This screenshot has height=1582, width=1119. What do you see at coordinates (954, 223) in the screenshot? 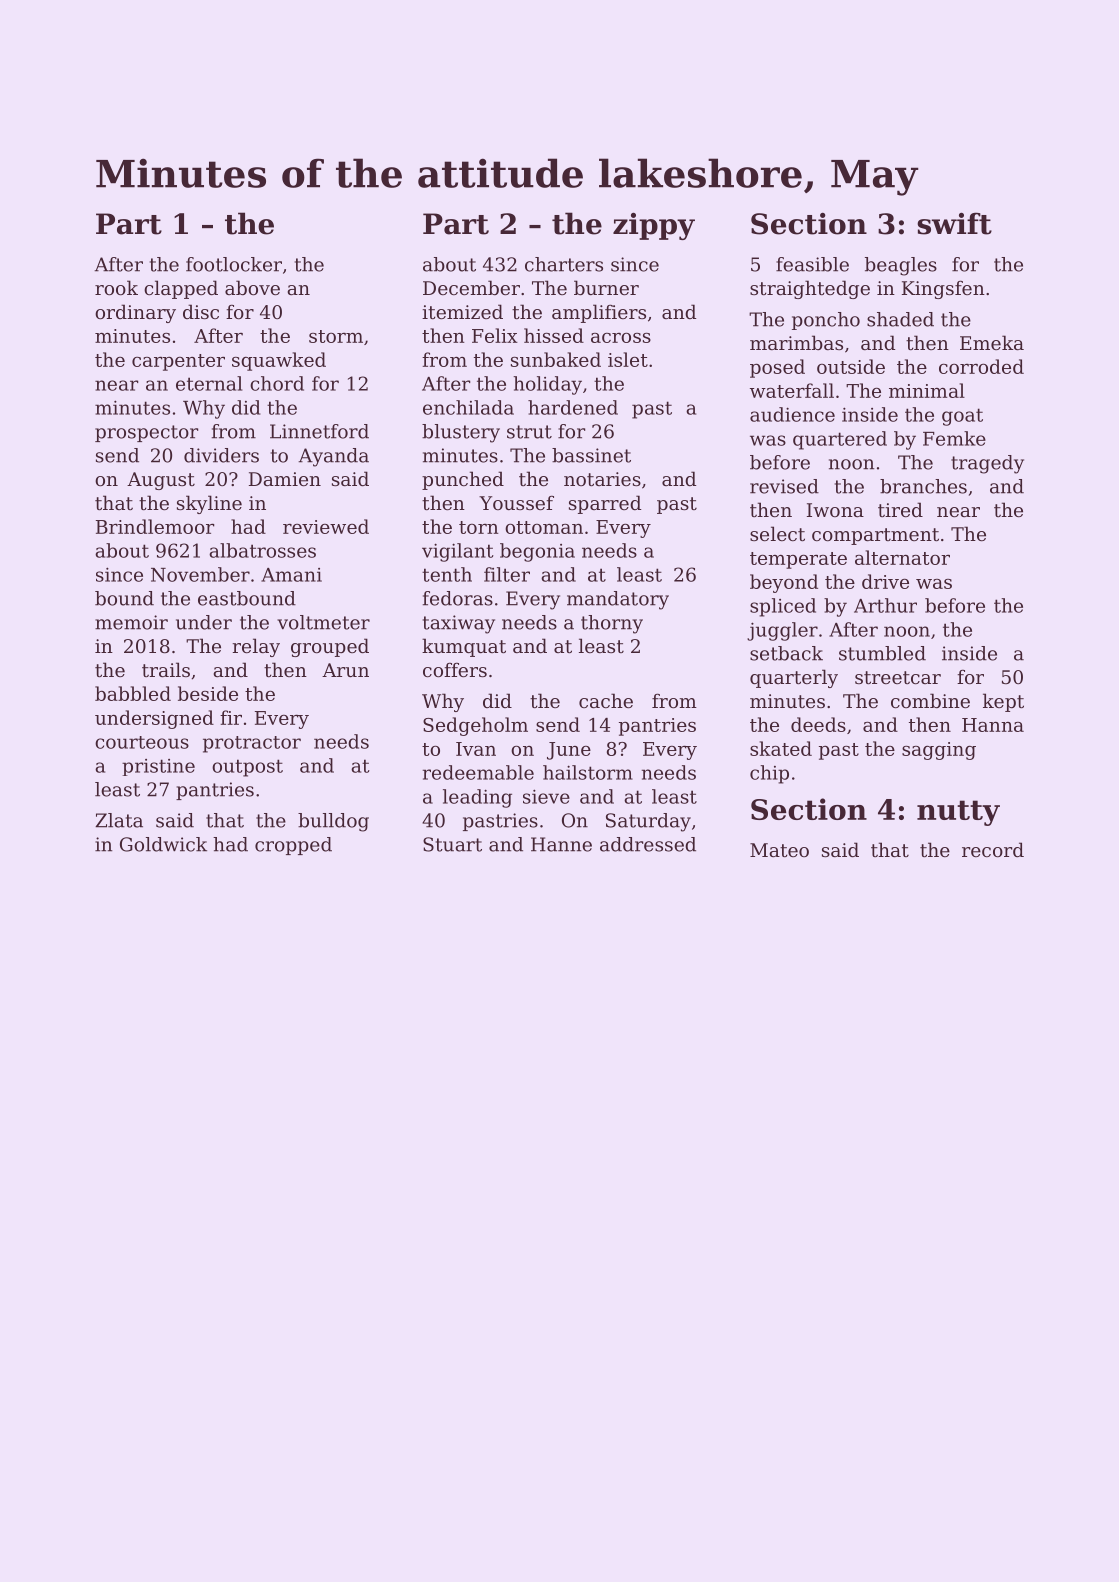
I see `swift` at bounding box center [954, 223].
